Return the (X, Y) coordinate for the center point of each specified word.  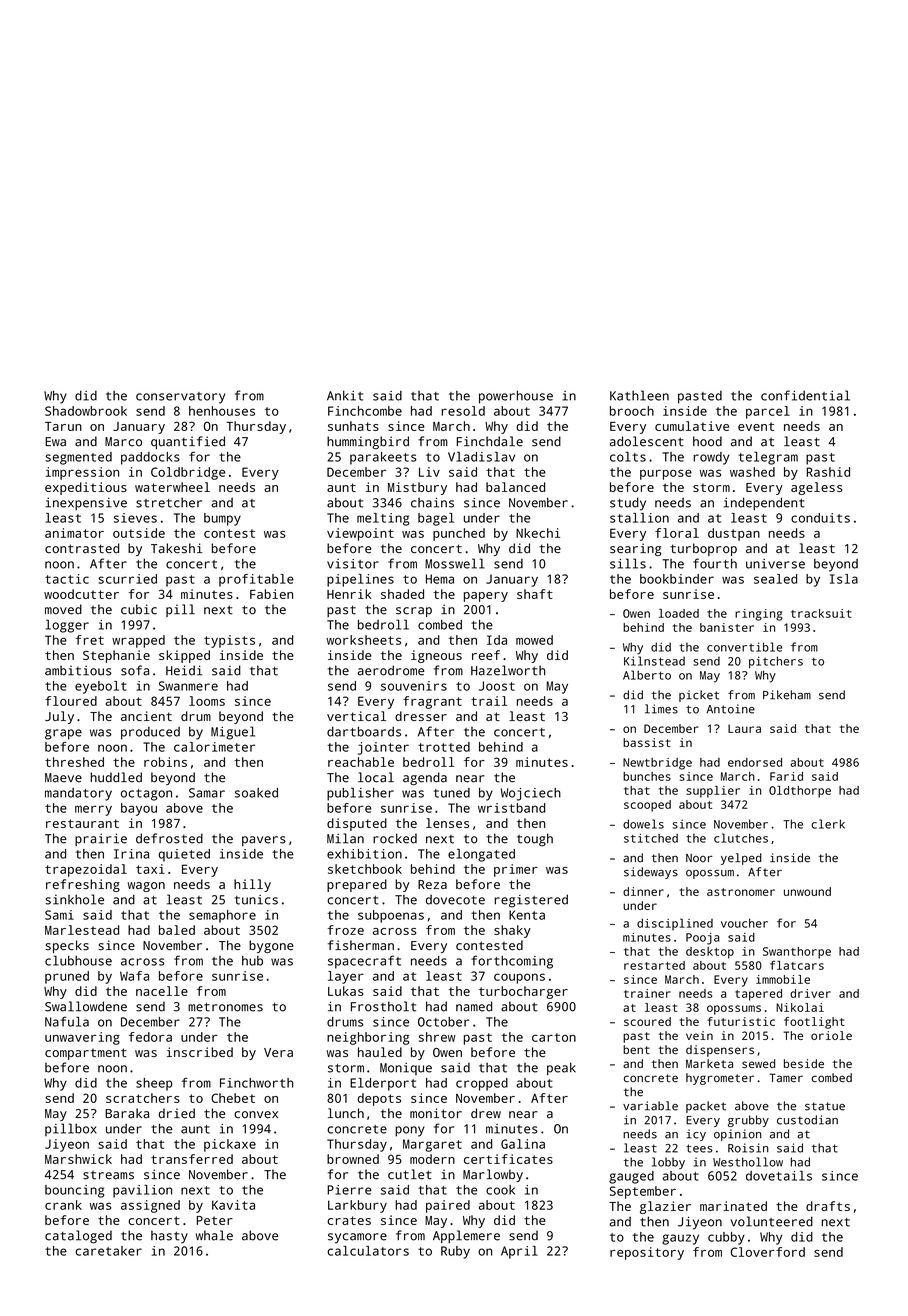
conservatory (180, 398)
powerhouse (516, 397)
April (519, 1252)
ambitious (78, 670)
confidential (805, 395)
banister (727, 627)
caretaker (108, 1251)
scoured (647, 1021)
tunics (256, 900)
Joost (497, 686)
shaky (512, 931)
